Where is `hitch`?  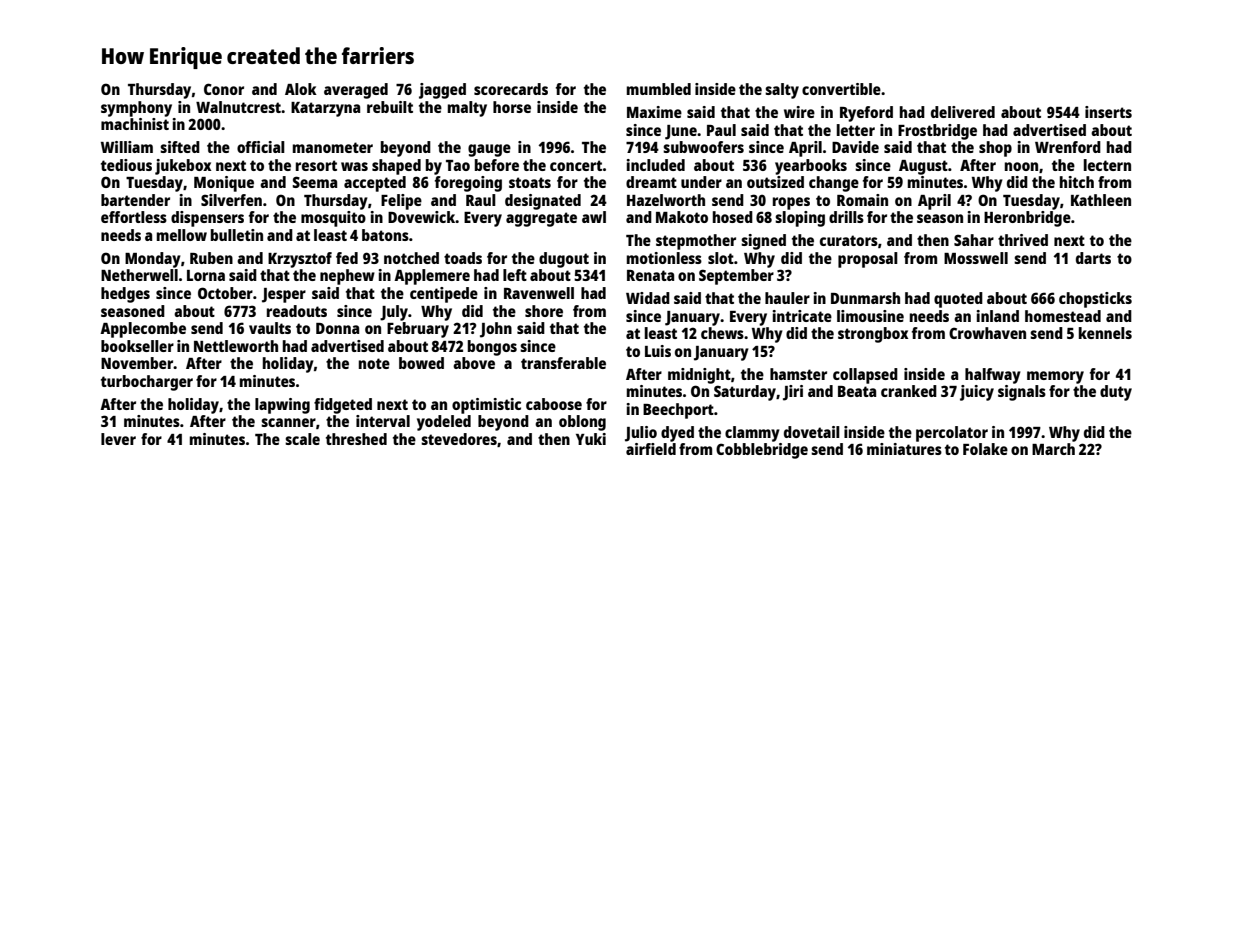 hitch is located at coordinates (1077, 182).
